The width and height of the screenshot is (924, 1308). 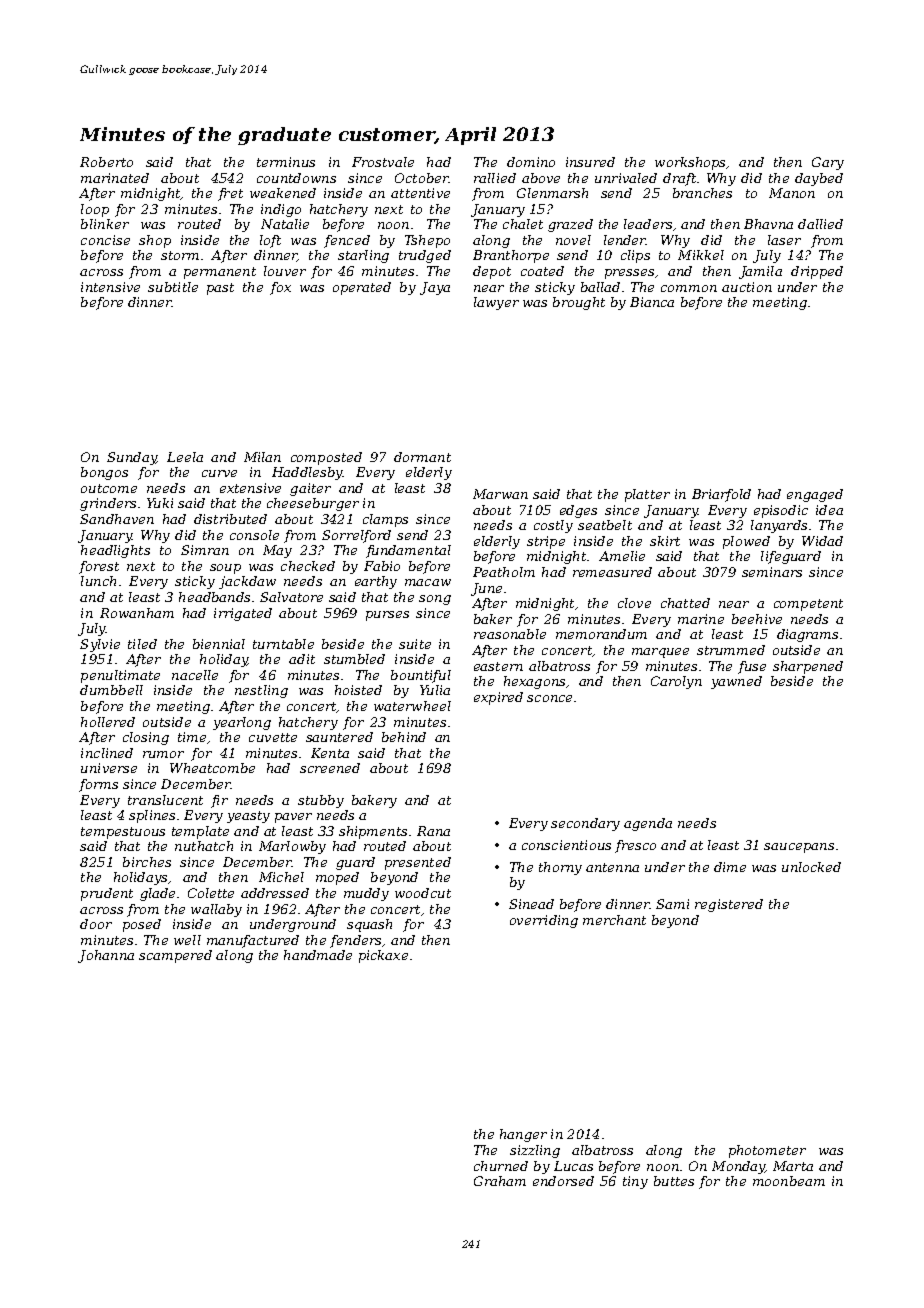 I want to click on dripped, so click(x=817, y=272).
